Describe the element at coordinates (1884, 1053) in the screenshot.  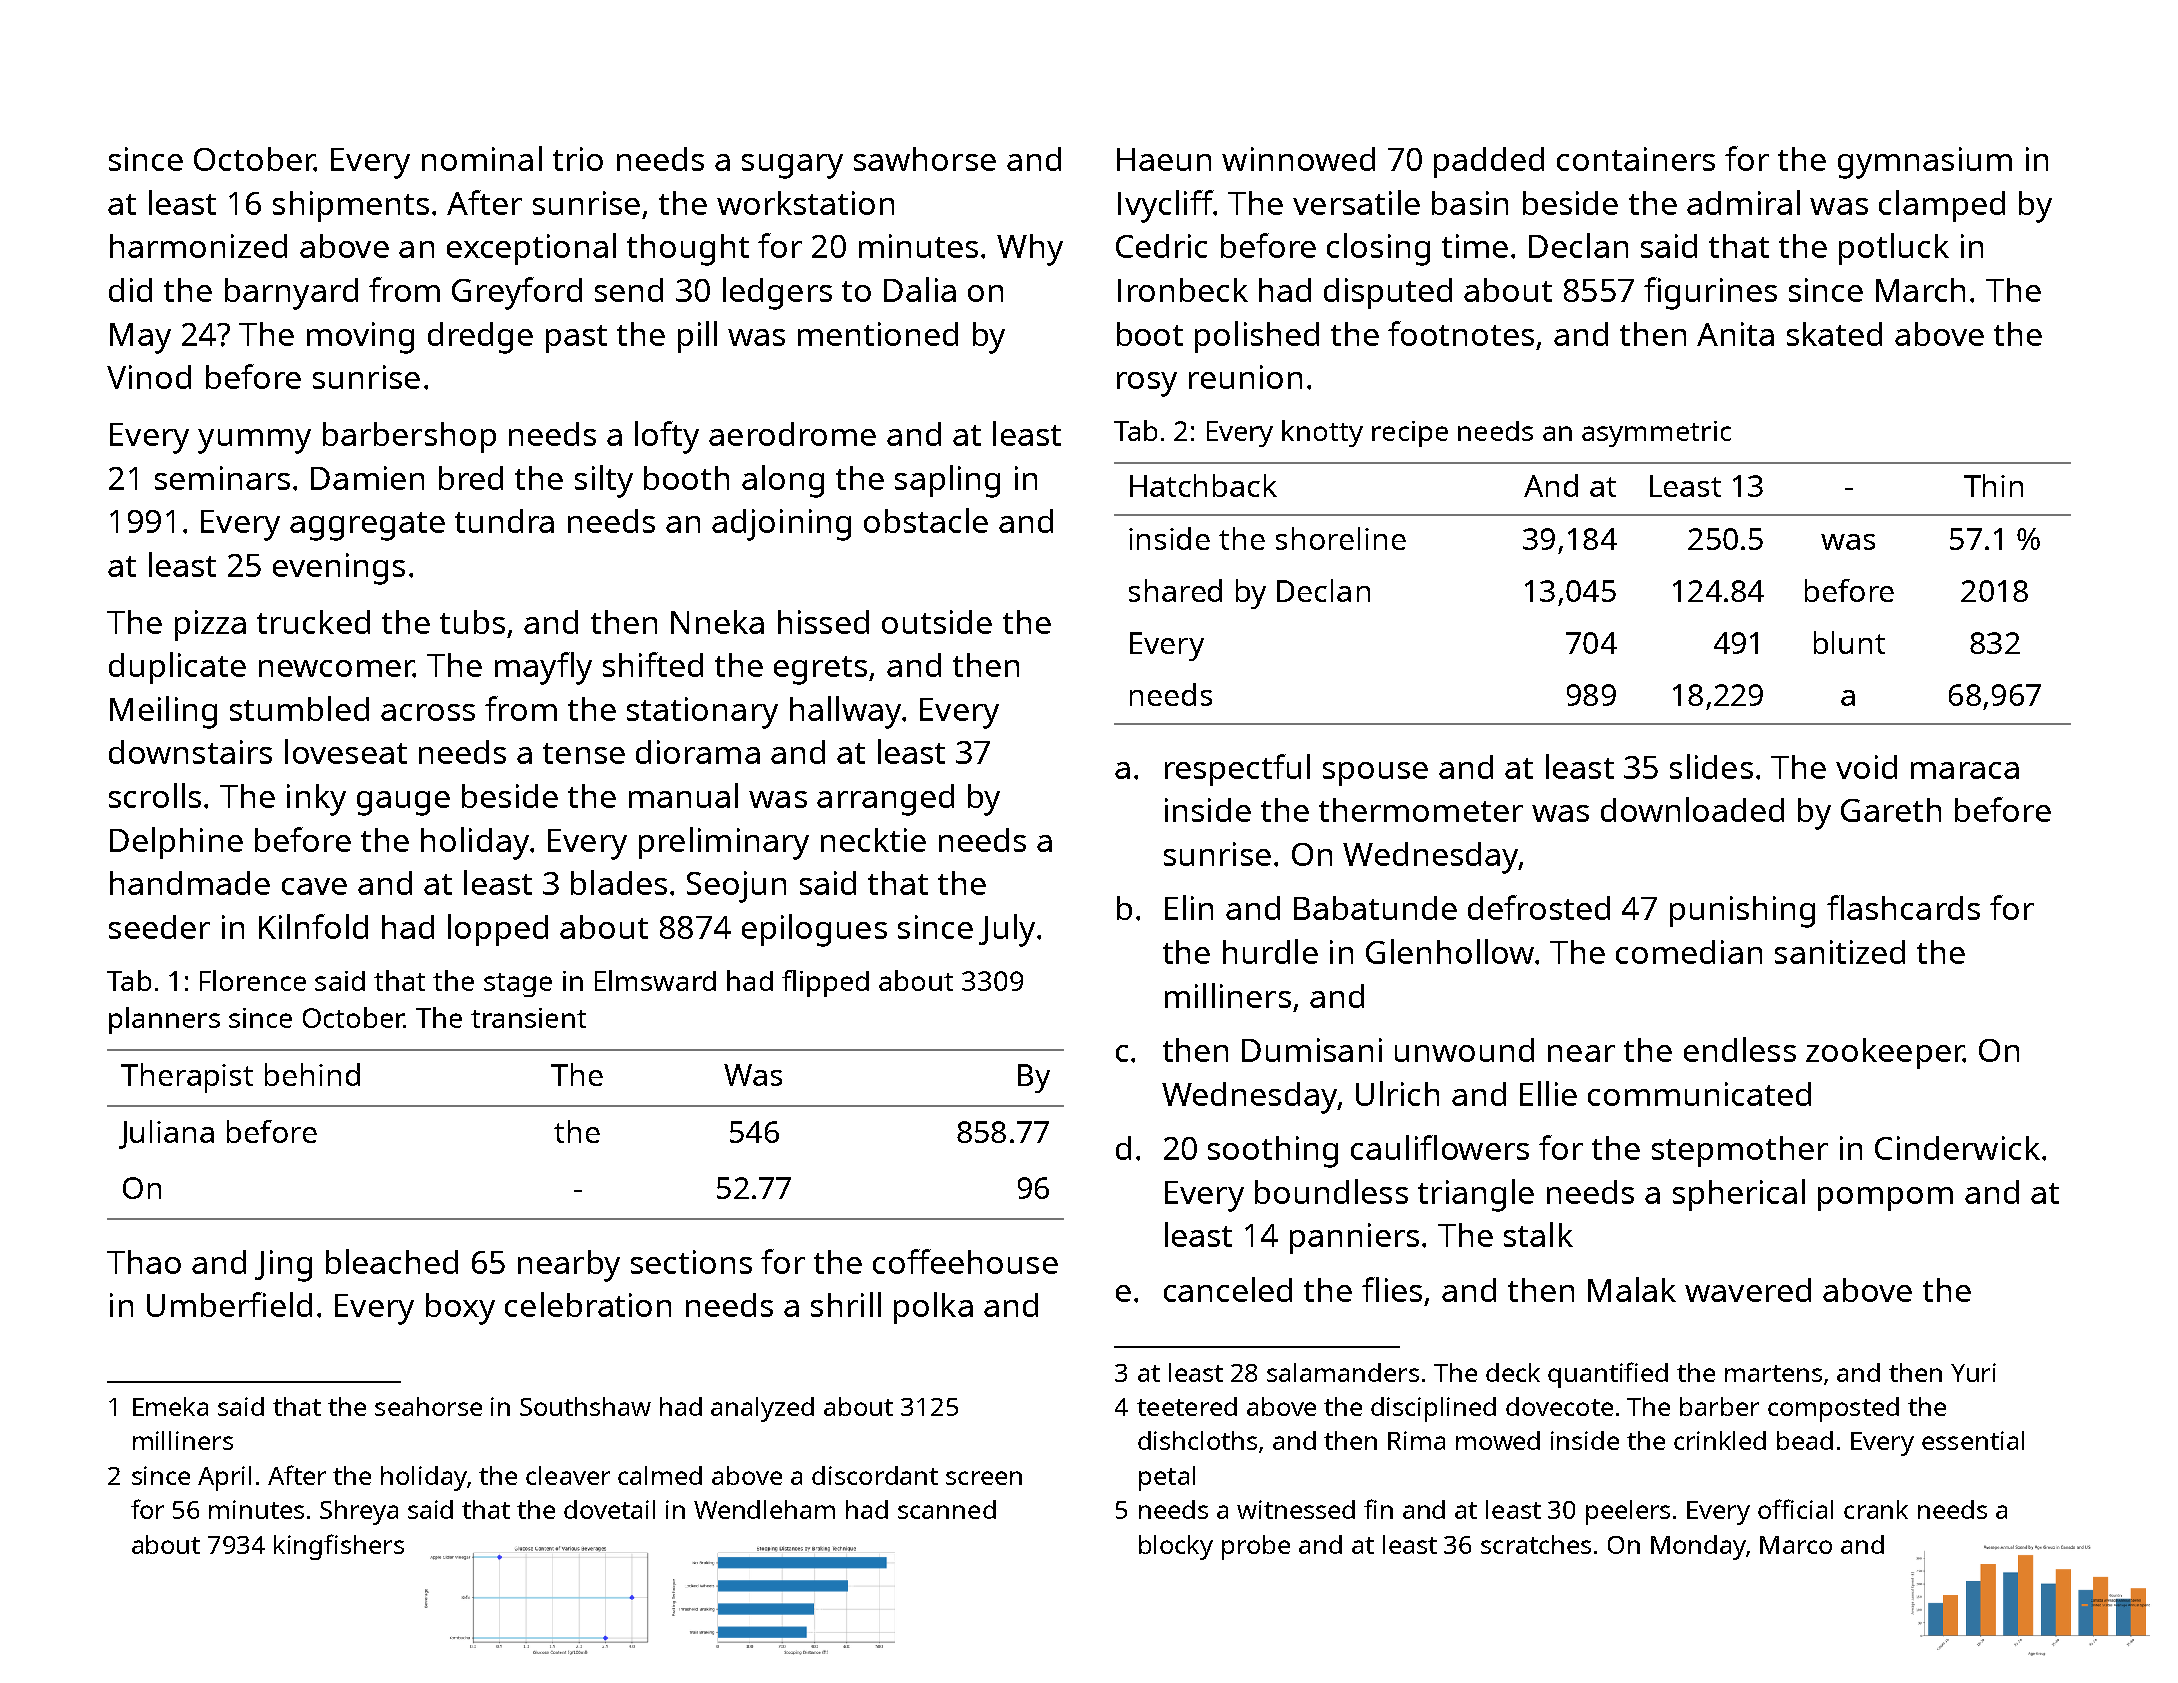
I see `zookeeper` at that location.
